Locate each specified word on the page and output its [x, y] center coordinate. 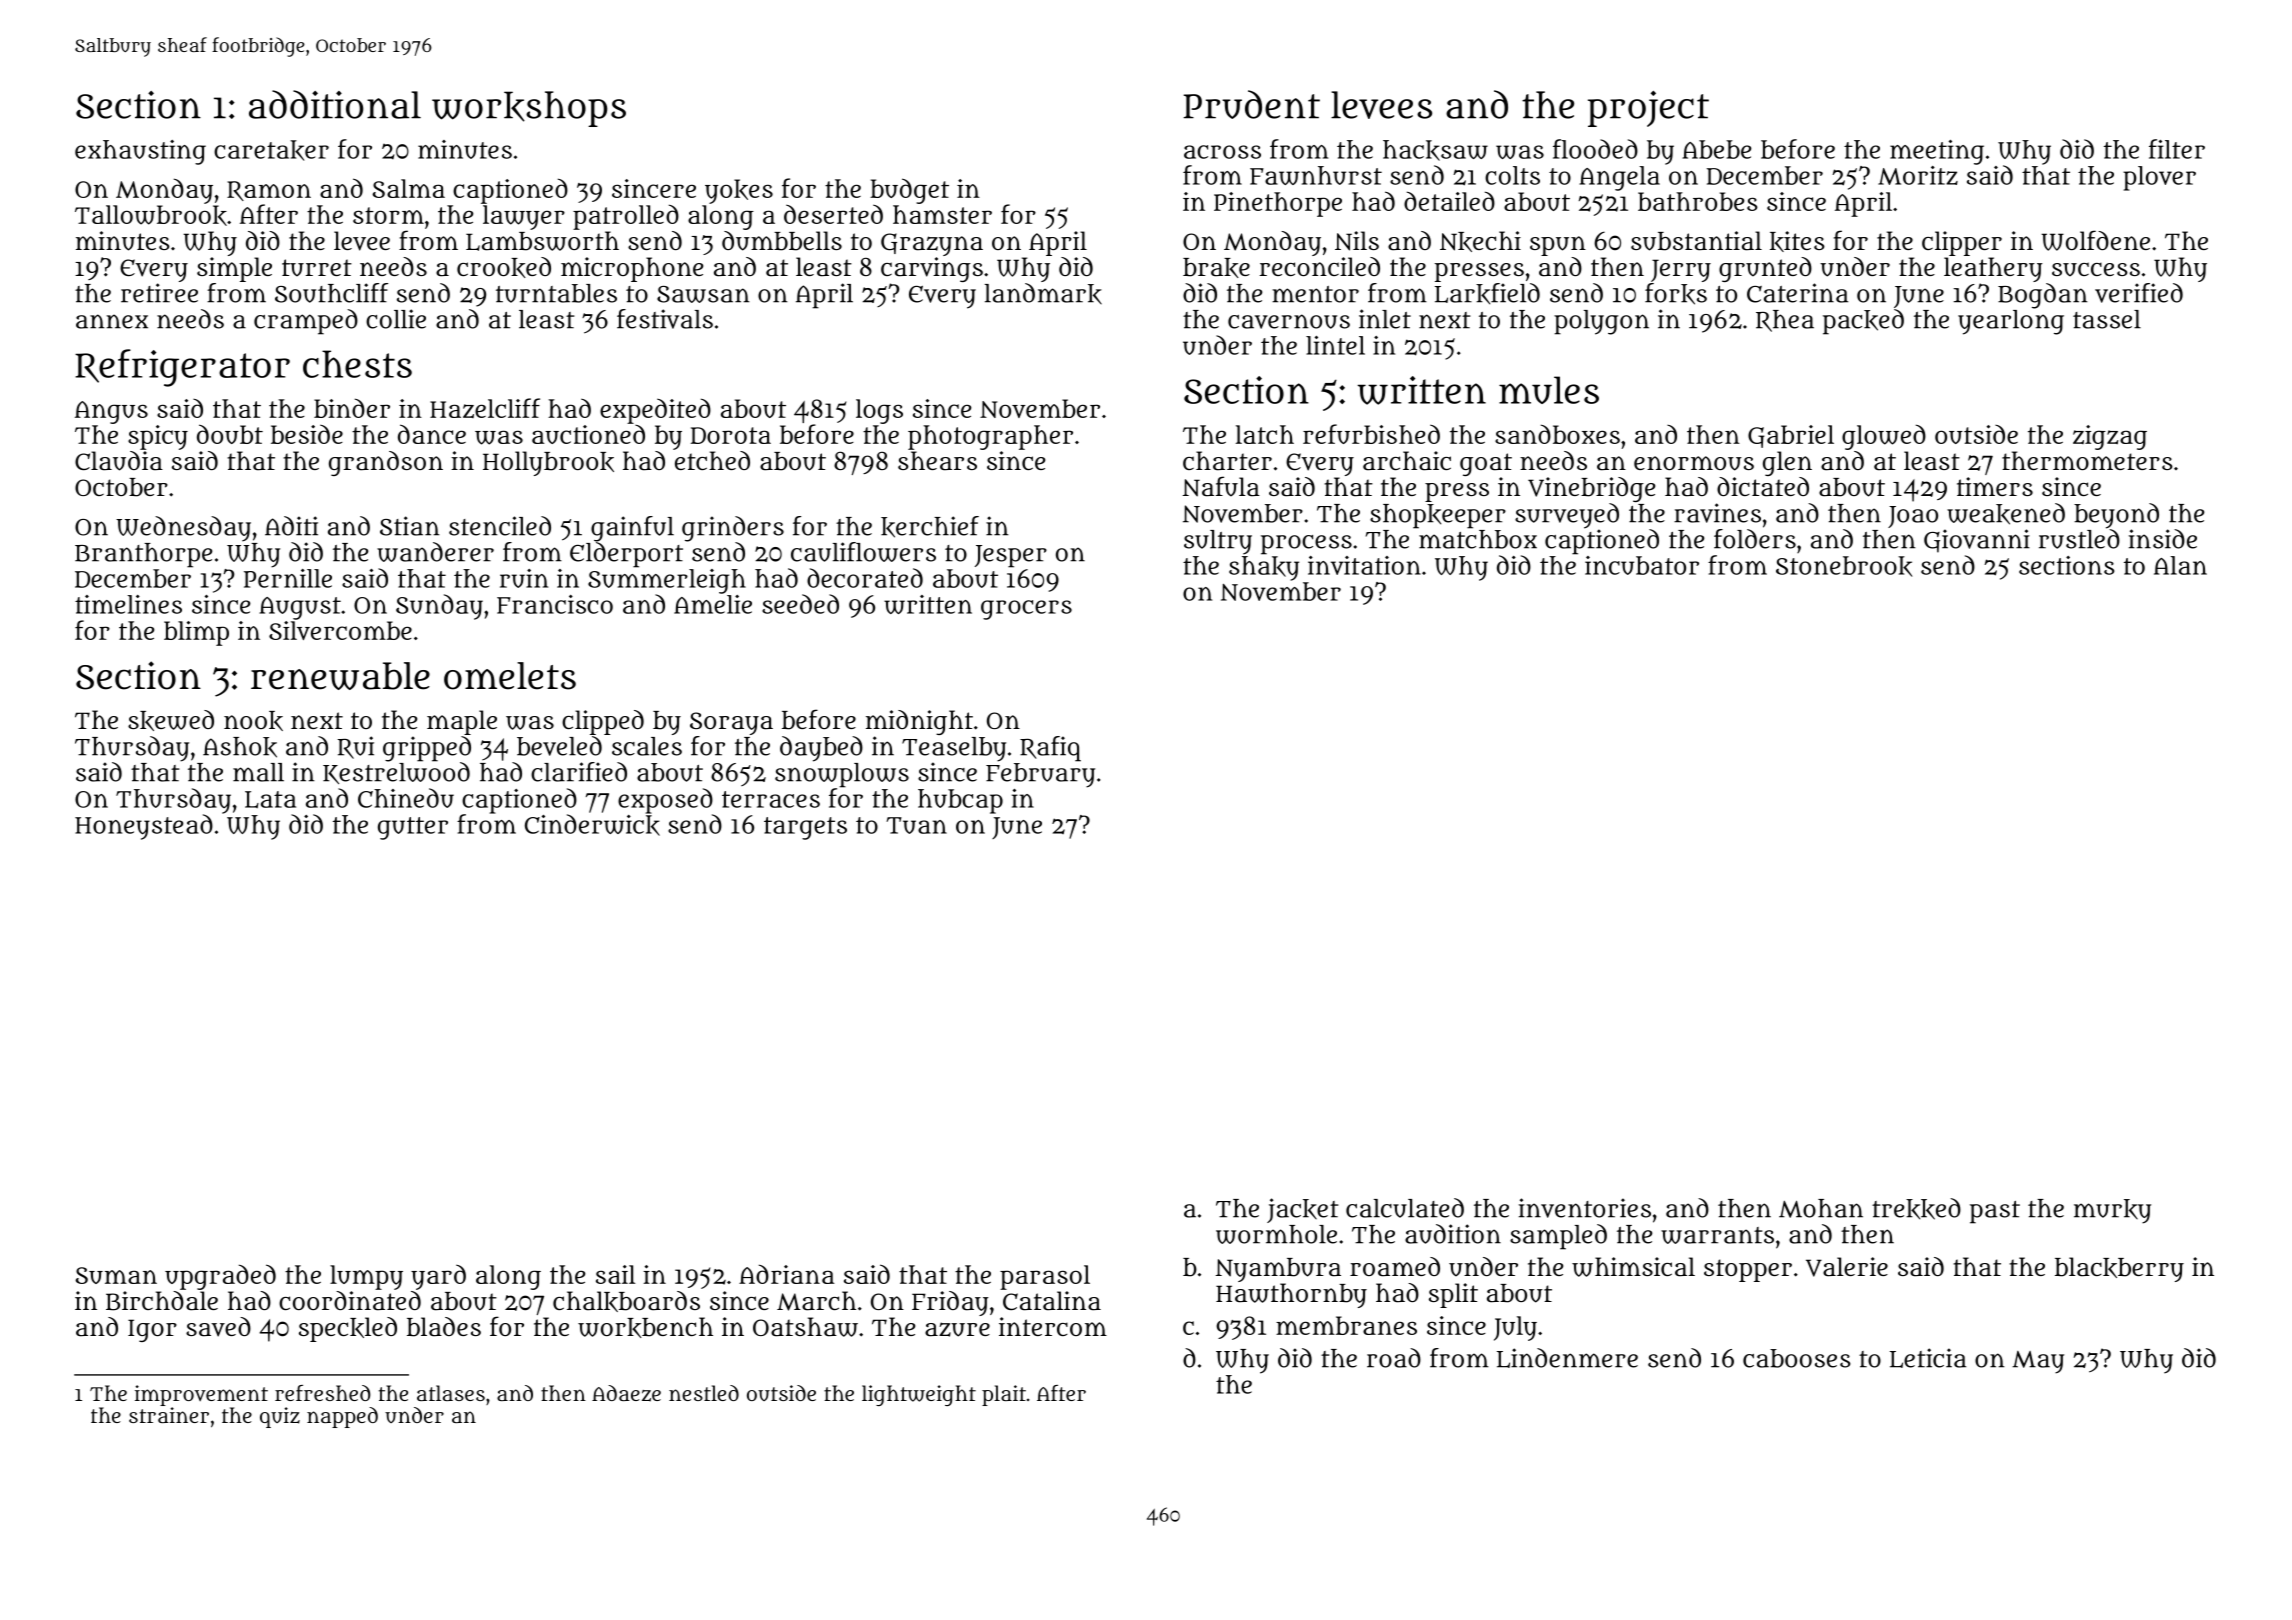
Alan [2180, 565]
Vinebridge [1591, 489]
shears [937, 461]
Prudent [1251, 104]
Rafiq [1050, 749]
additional [335, 104]
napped [342, 1417]
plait [1004, 1395]
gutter [413, 828]
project [1648, 109]
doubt [230, 434]
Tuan [916, 825]
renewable [340, 676]
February [1040, 775]
